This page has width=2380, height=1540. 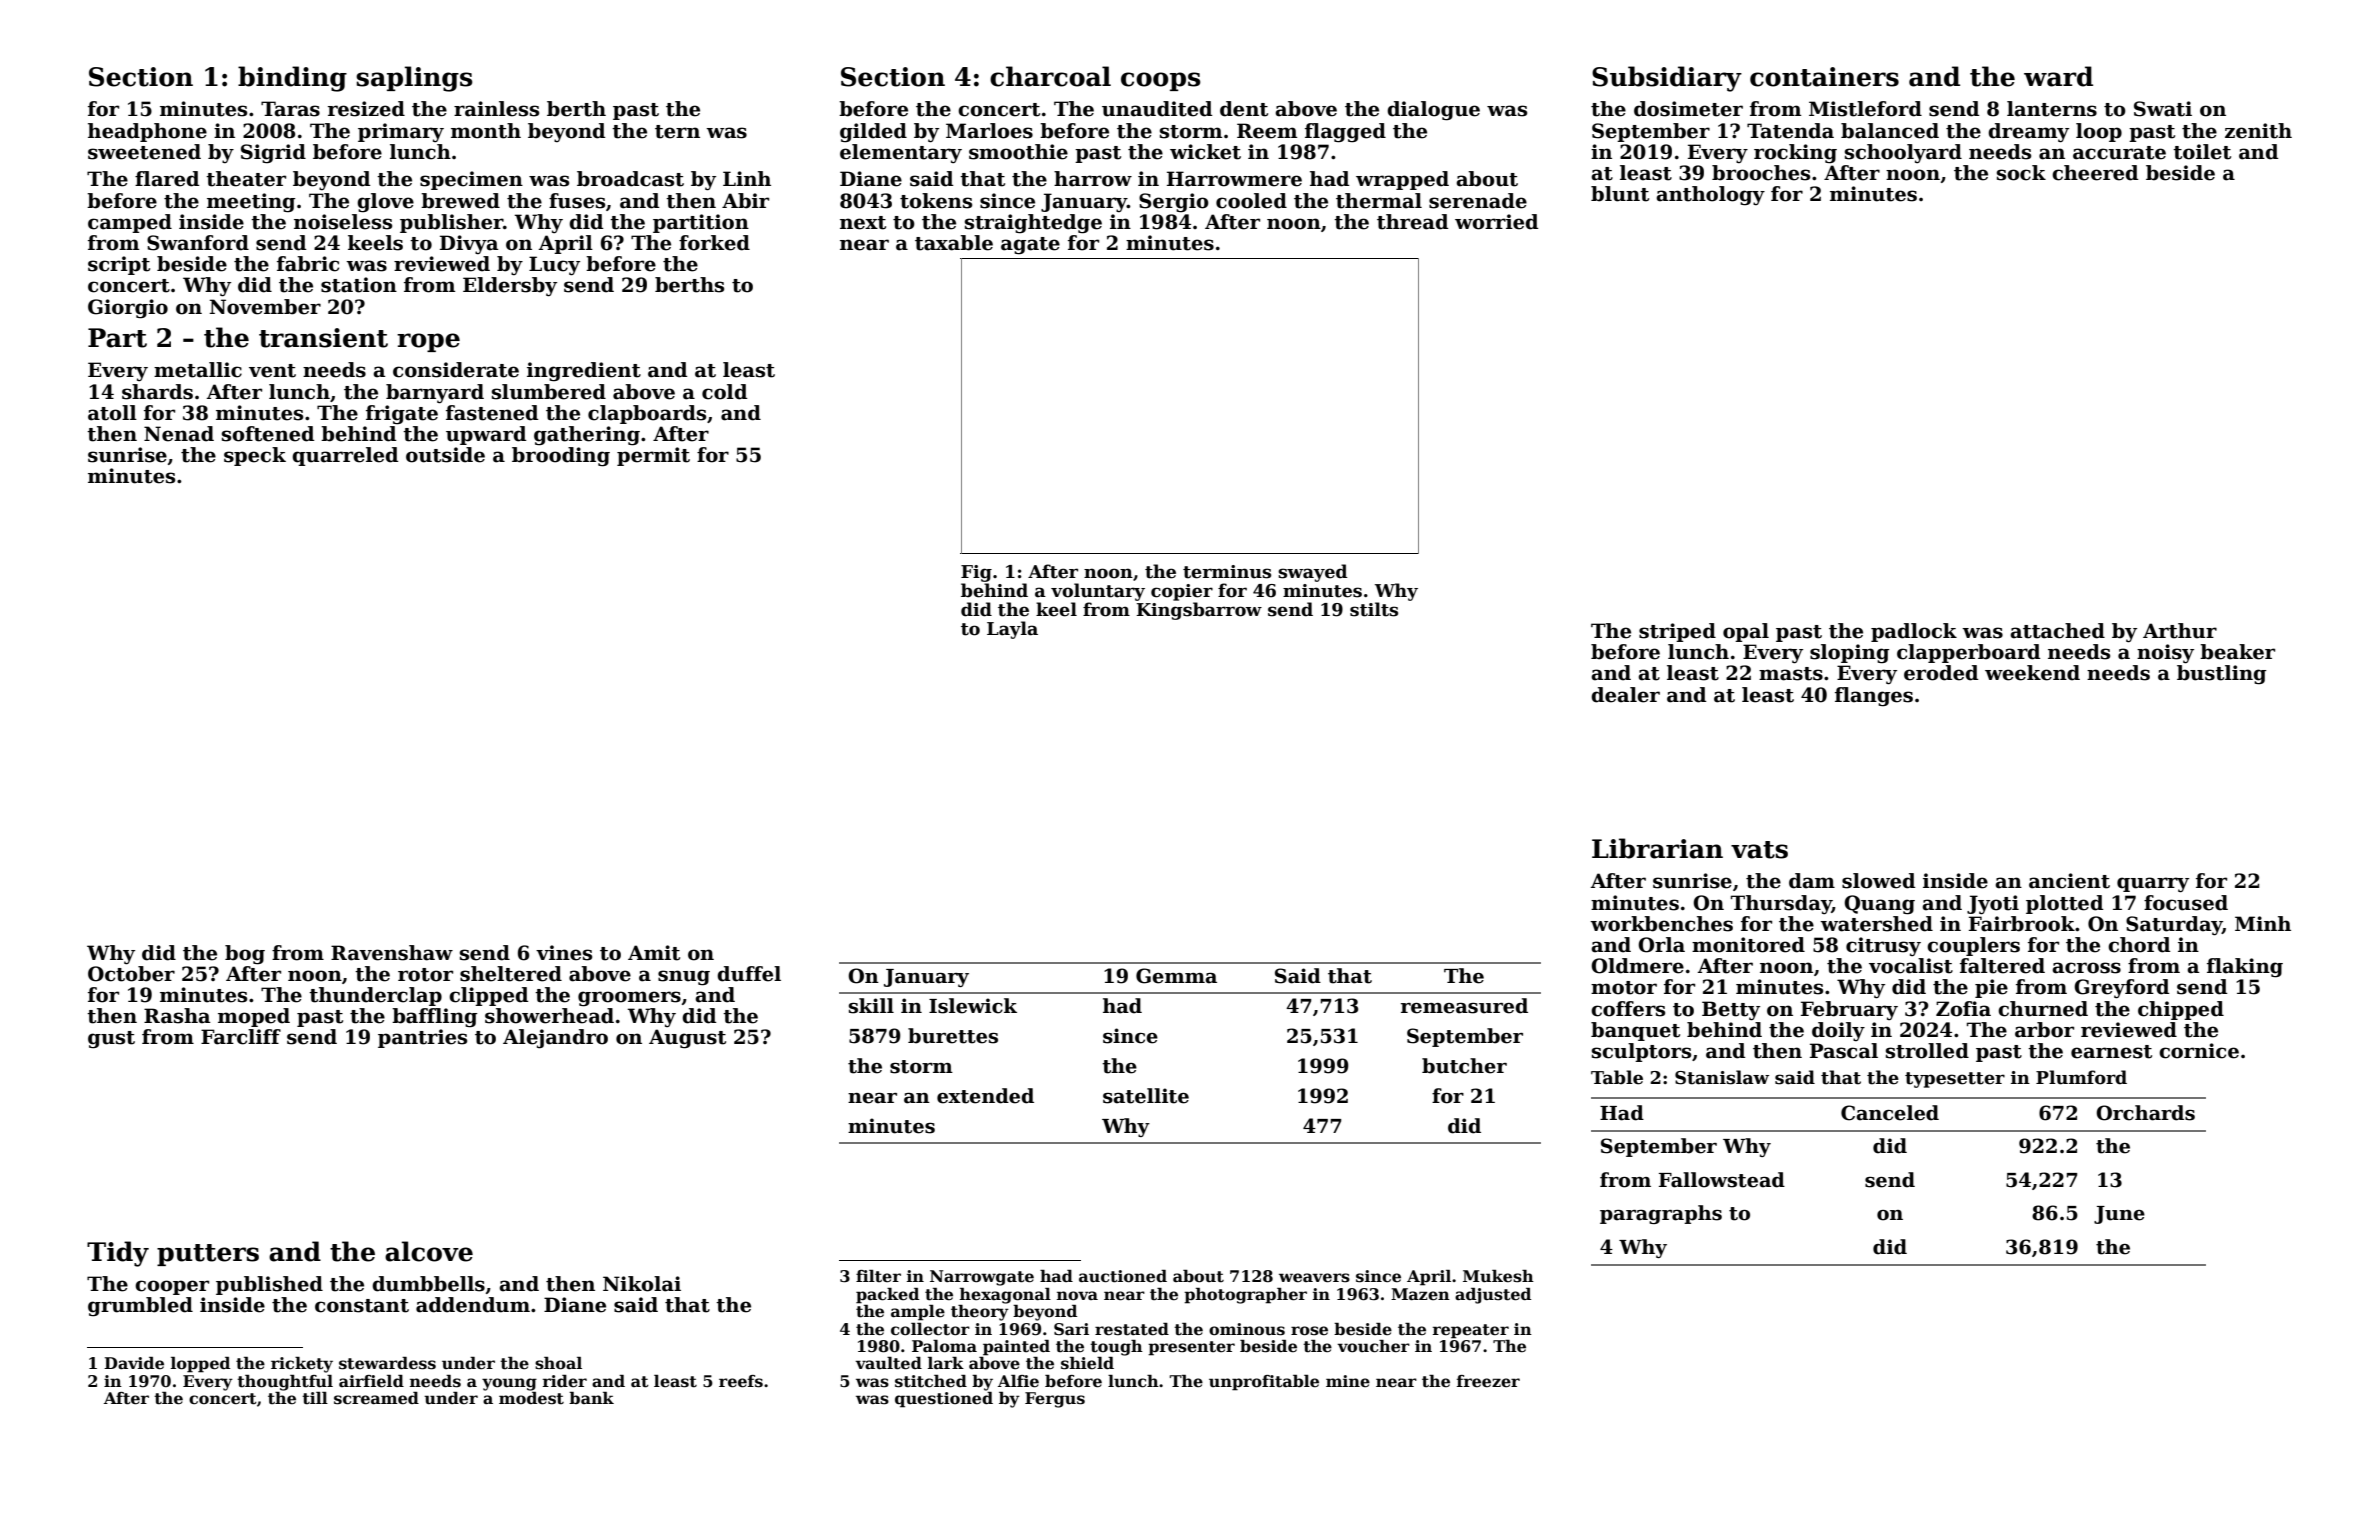 I want to click on Alejandro, so click(x=555, y=1039).
